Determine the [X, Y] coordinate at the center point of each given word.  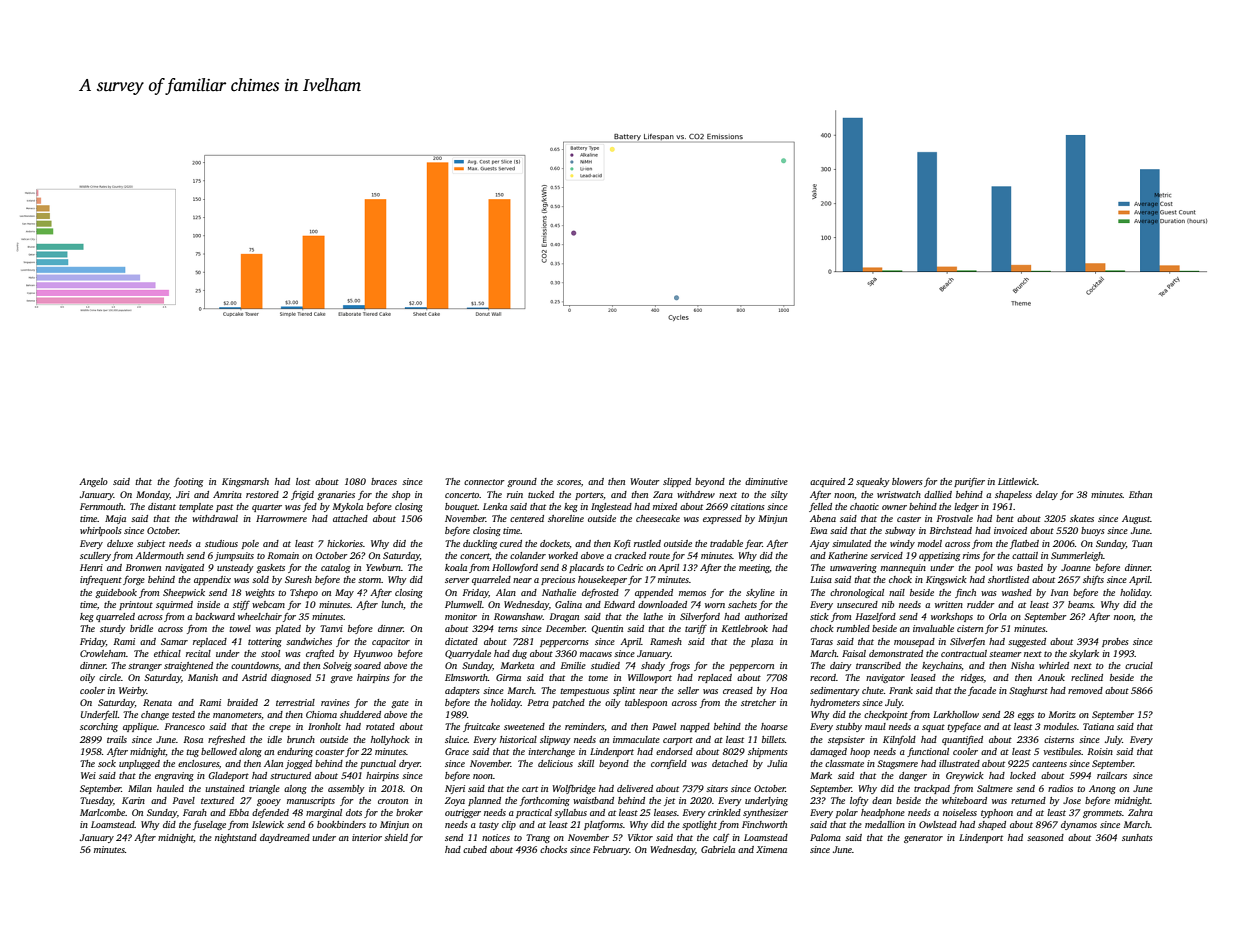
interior [367, 837]
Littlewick [1017, 481]
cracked [630, 555]
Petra [538, 702]
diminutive [766, 481]
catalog [335, 568]
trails [117, 739]
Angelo [93, 482]
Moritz [1062, 714]
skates [1082, 518]
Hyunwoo [373, 654]
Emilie [573, 665]
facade [982, 691]
